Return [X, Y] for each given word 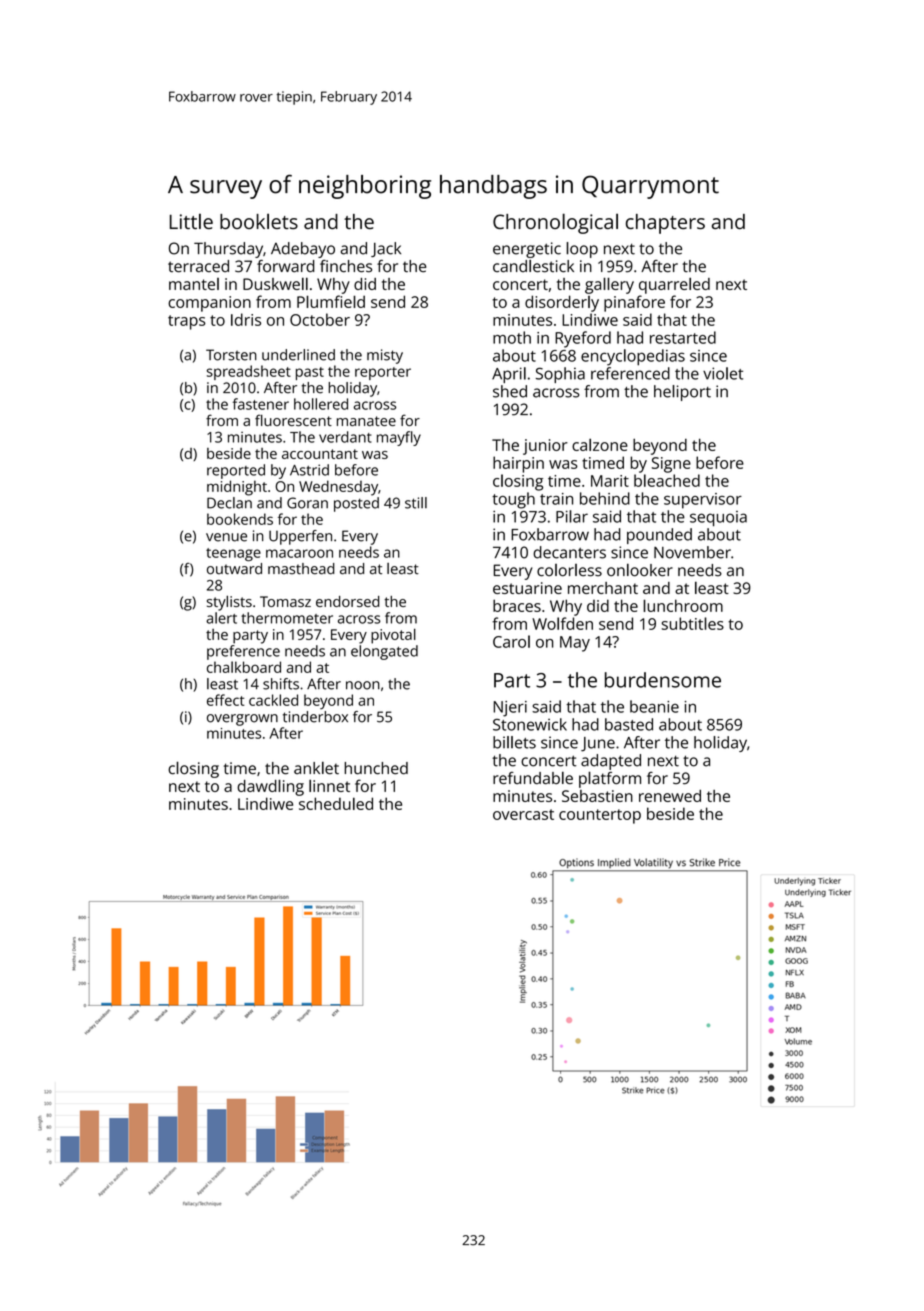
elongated [384, 652]
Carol [511, 641]
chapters [665, 224]
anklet [316, 768]
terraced [198, 266]
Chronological [555, 223]
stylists [229, 603]
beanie [654, 706]
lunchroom [683, 605]
